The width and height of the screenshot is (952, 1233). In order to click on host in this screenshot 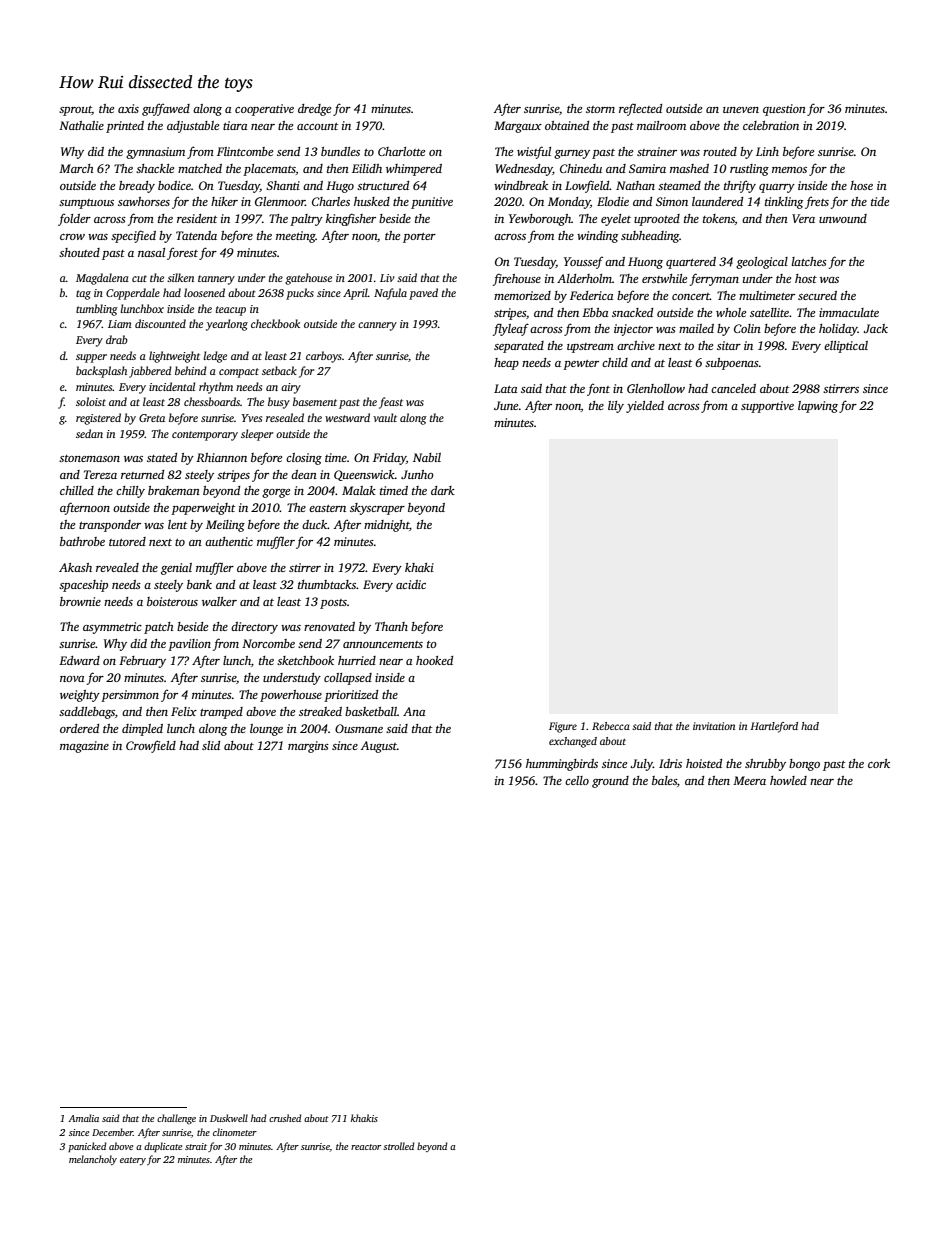, I will do `click(806, 278)`.
